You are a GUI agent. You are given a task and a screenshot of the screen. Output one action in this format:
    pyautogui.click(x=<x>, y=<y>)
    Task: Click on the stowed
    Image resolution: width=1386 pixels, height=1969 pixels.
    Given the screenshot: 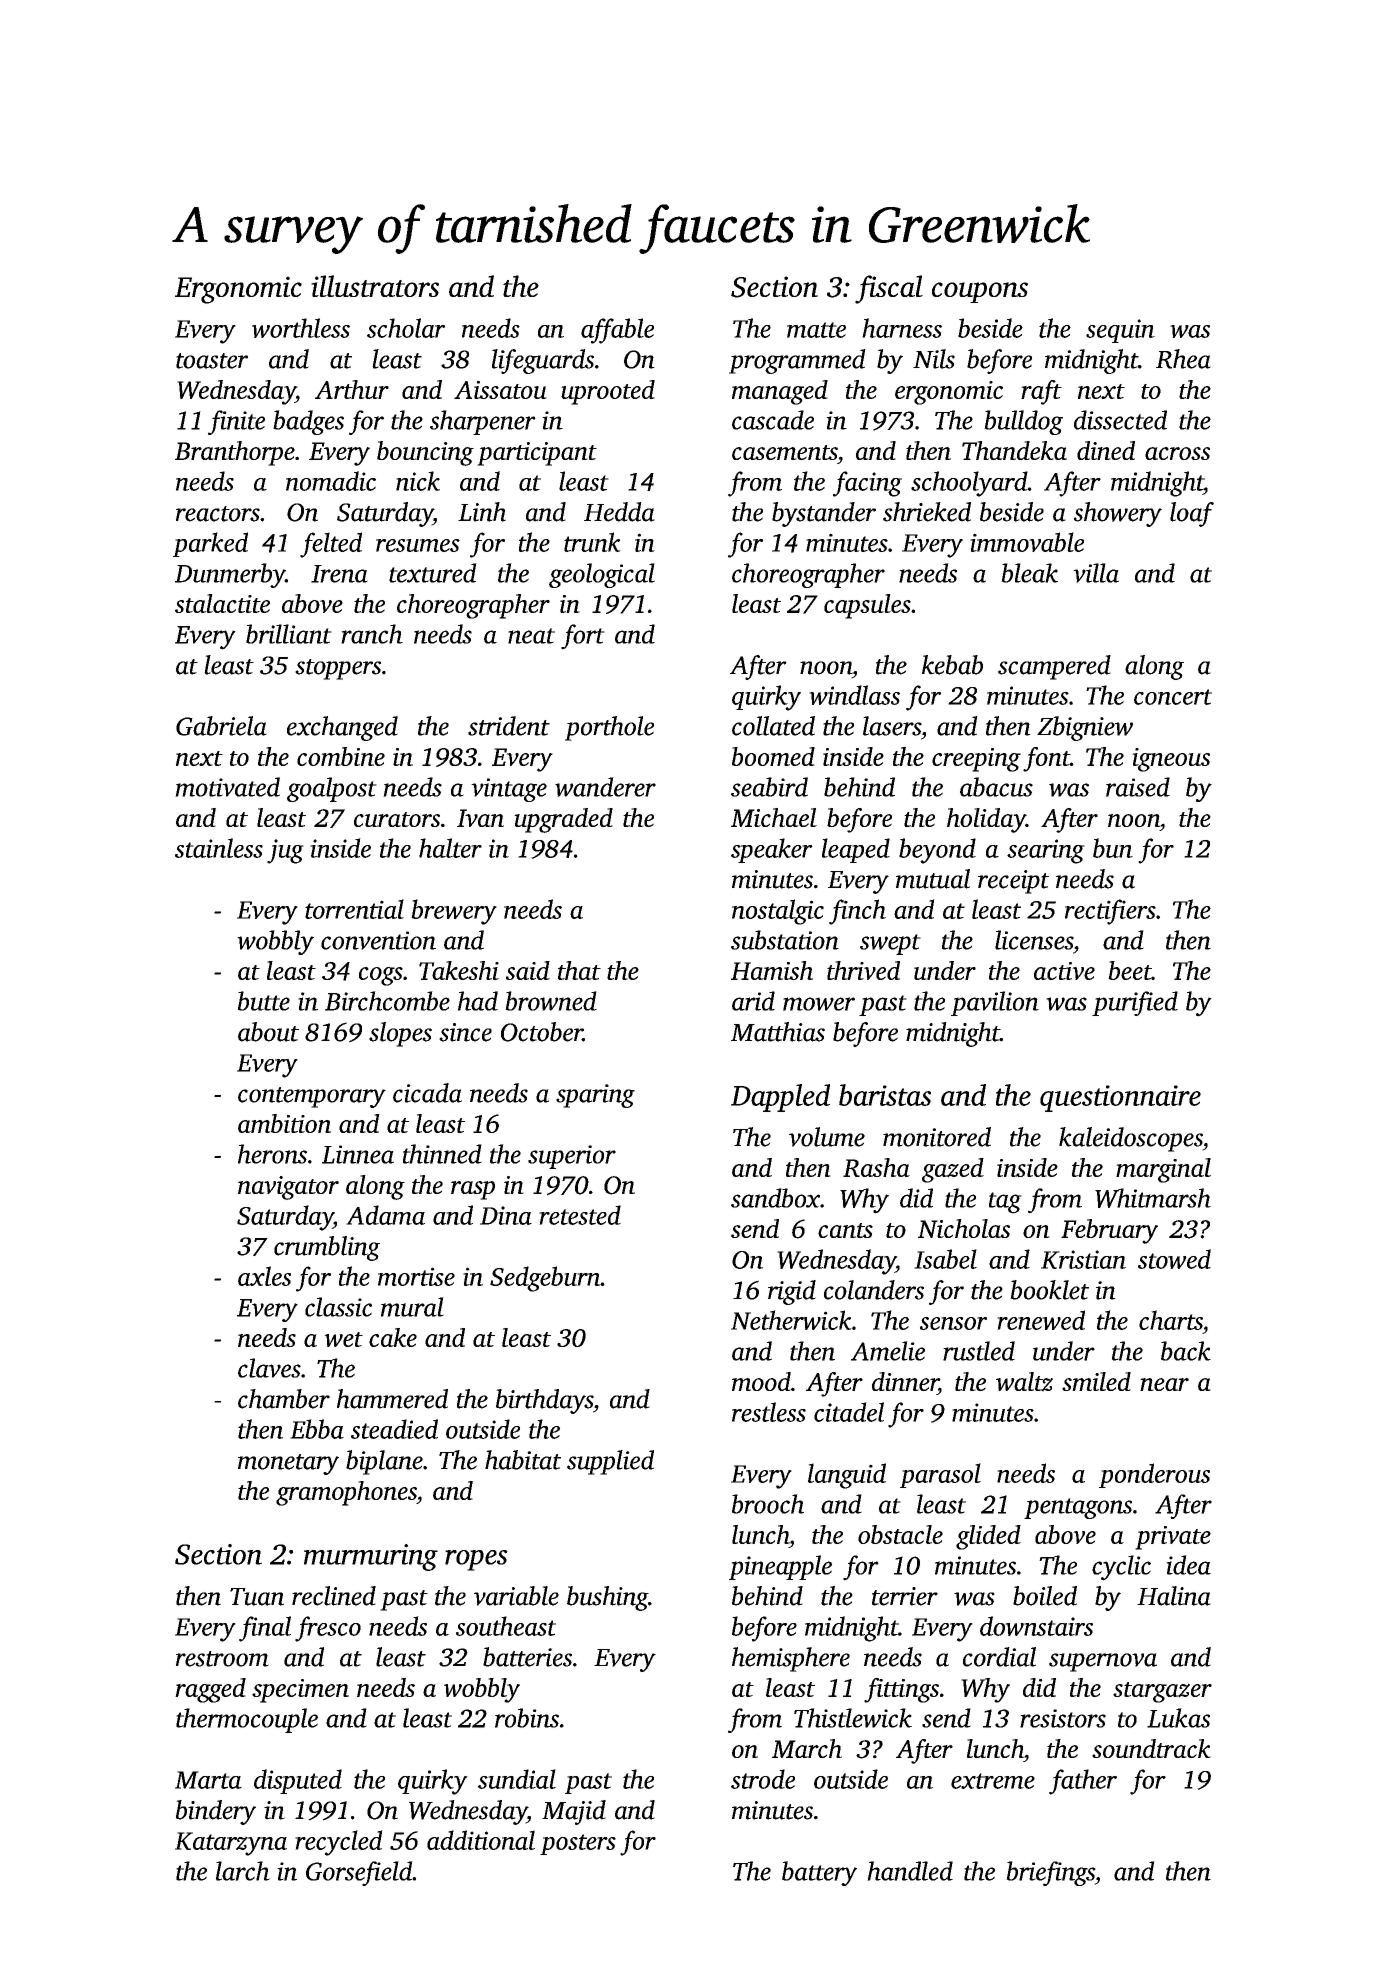 What is the action you would take?
    pyautogui.click(x=1174, y=1259)
